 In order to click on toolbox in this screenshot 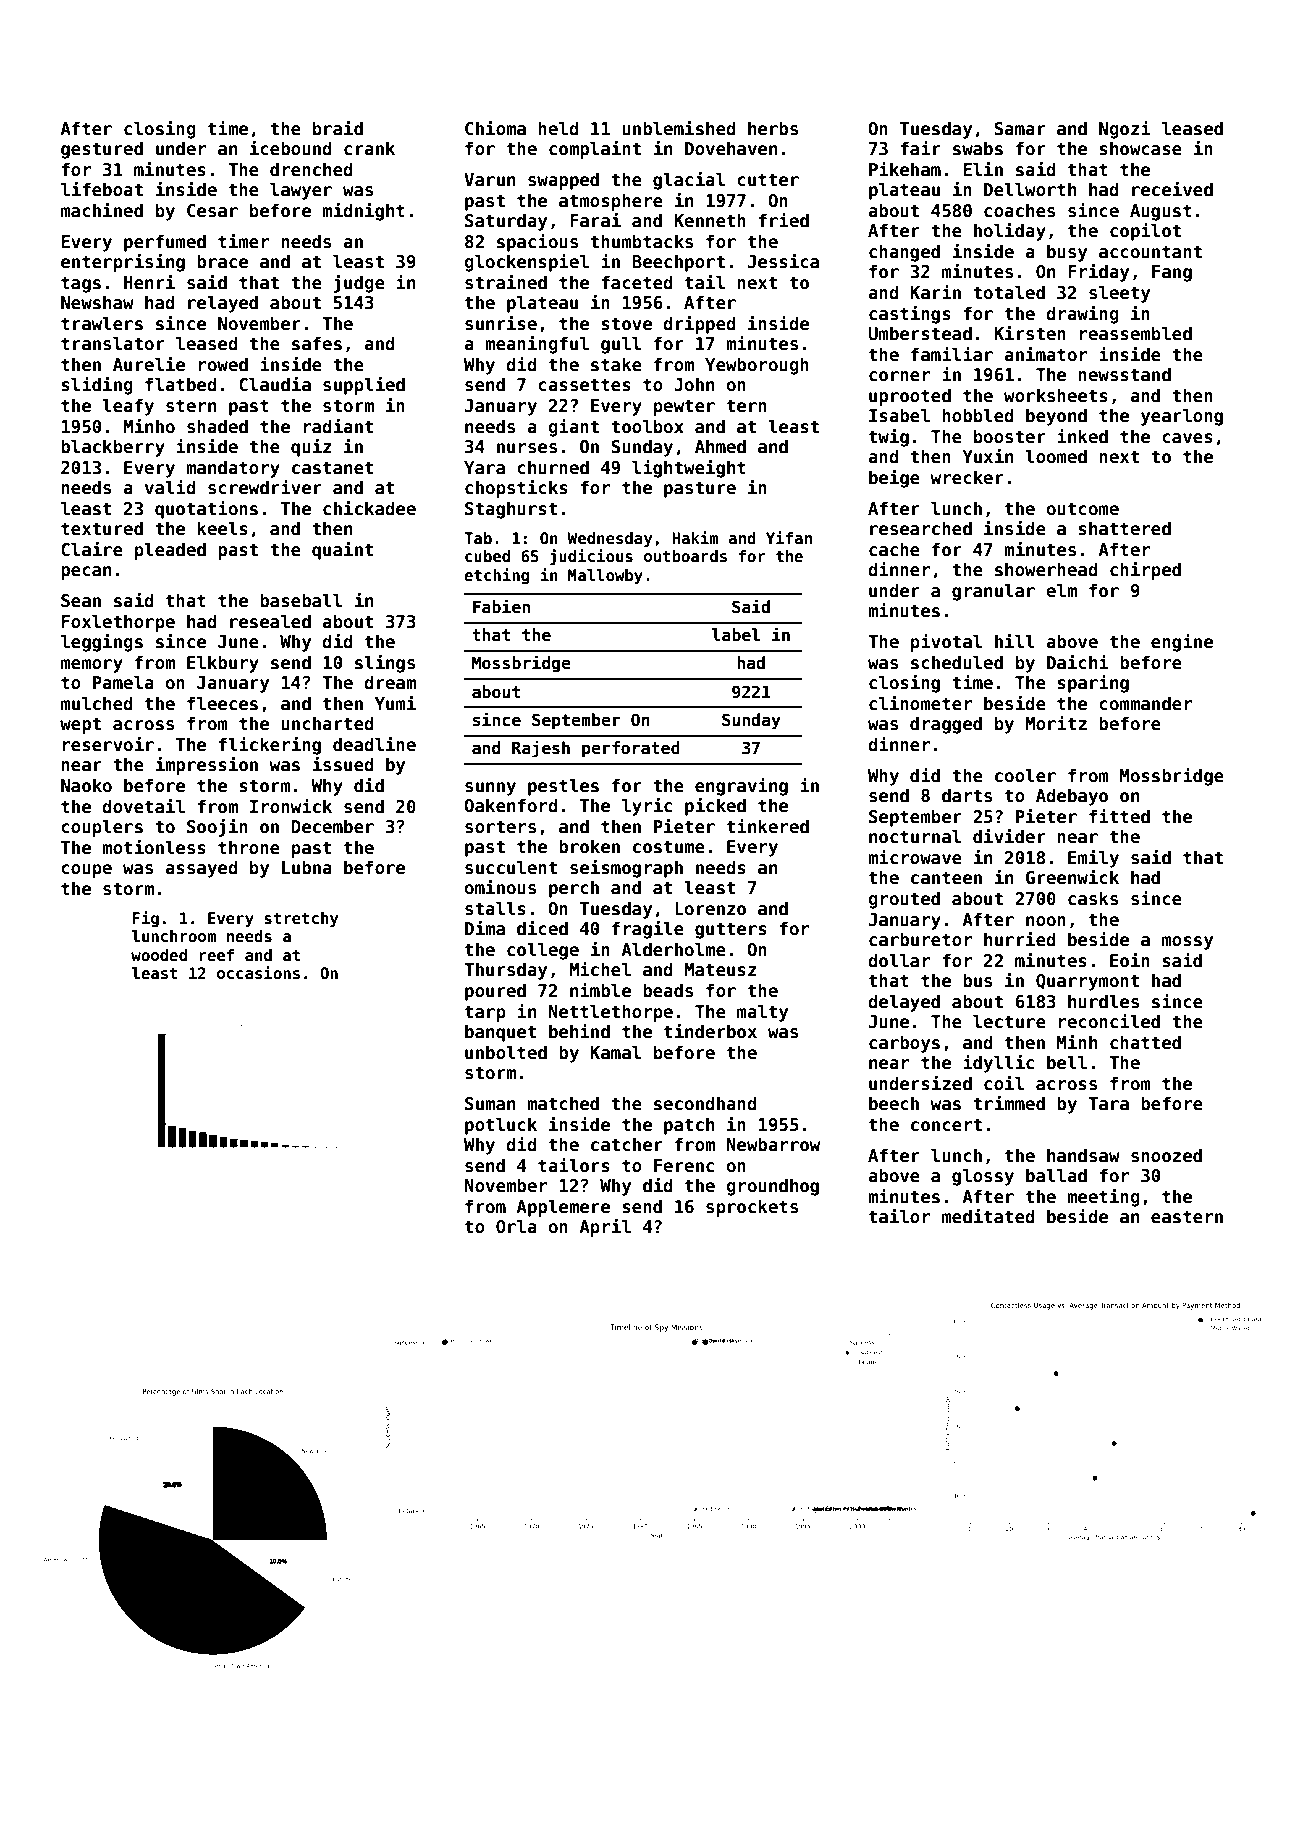, I will do `click(647, 426)`.
